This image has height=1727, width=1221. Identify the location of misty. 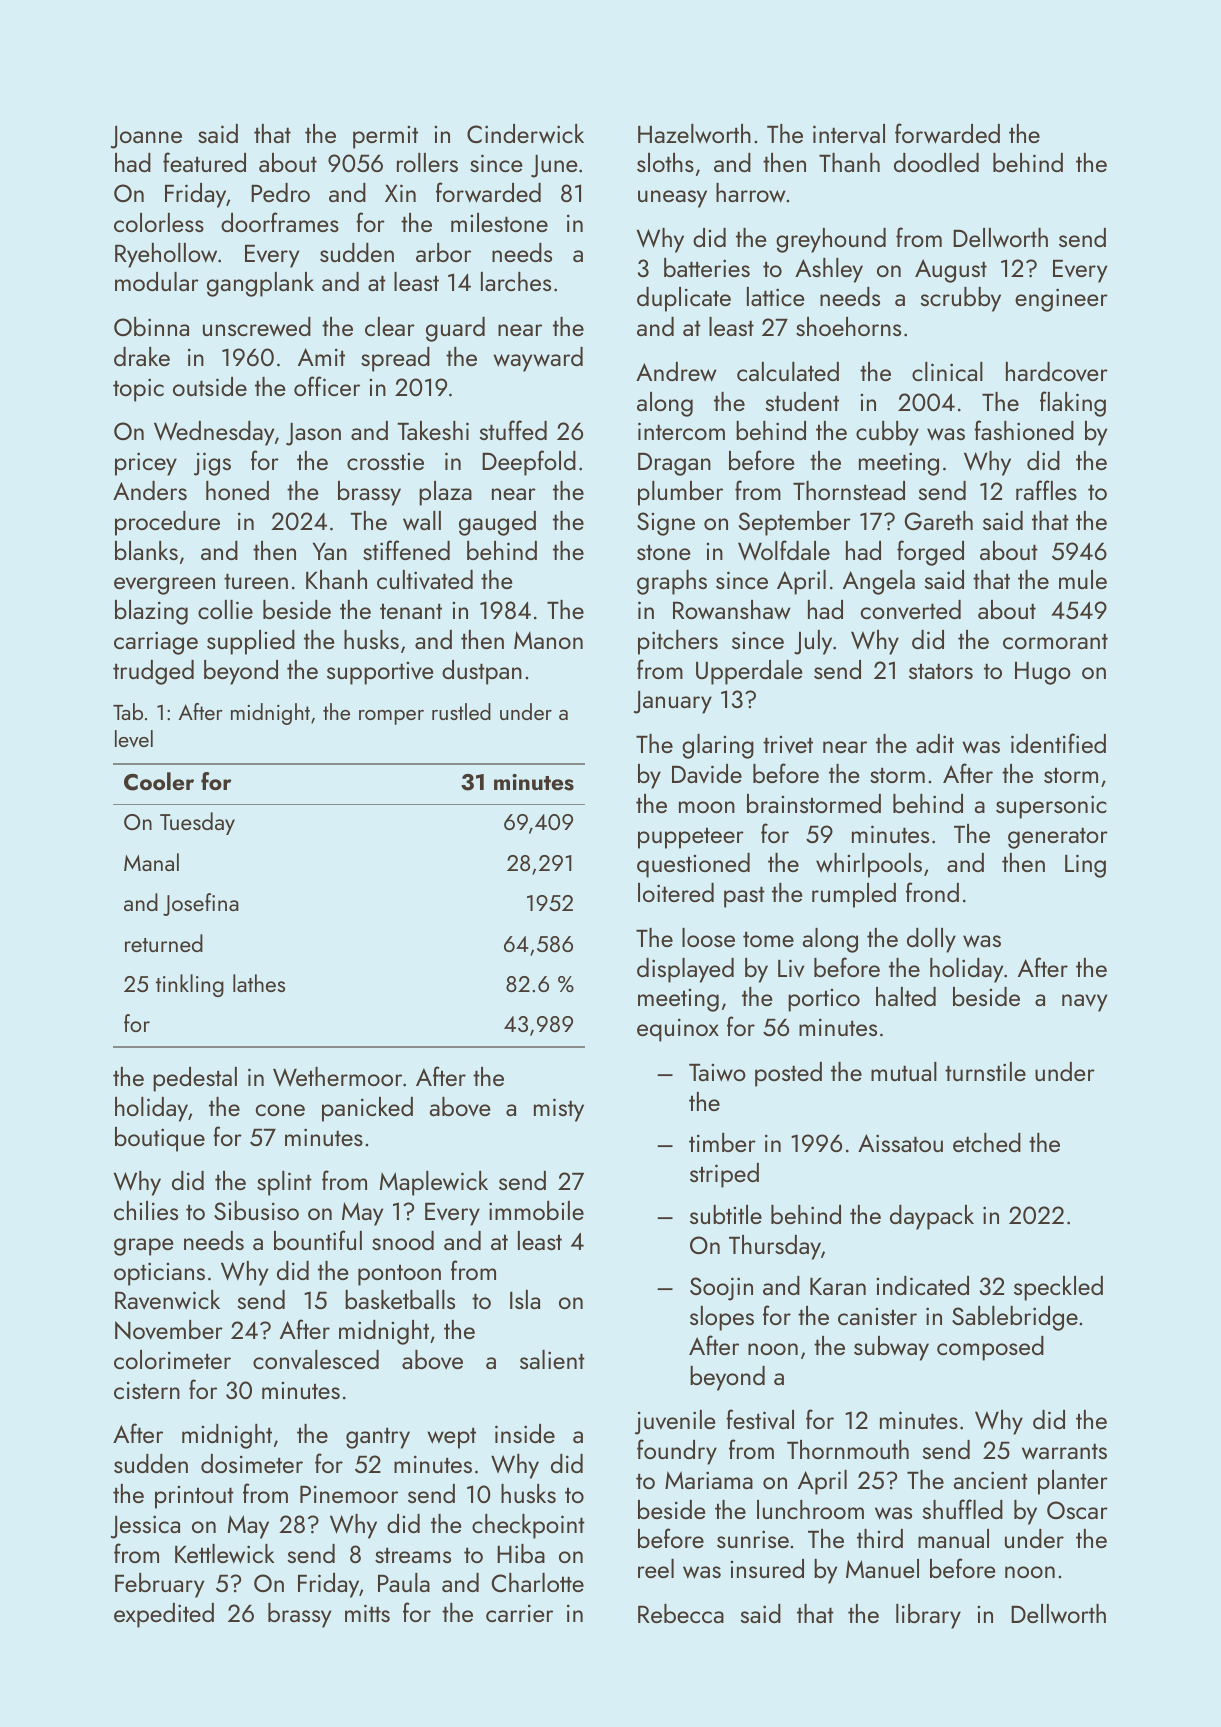
(559, 1110).
